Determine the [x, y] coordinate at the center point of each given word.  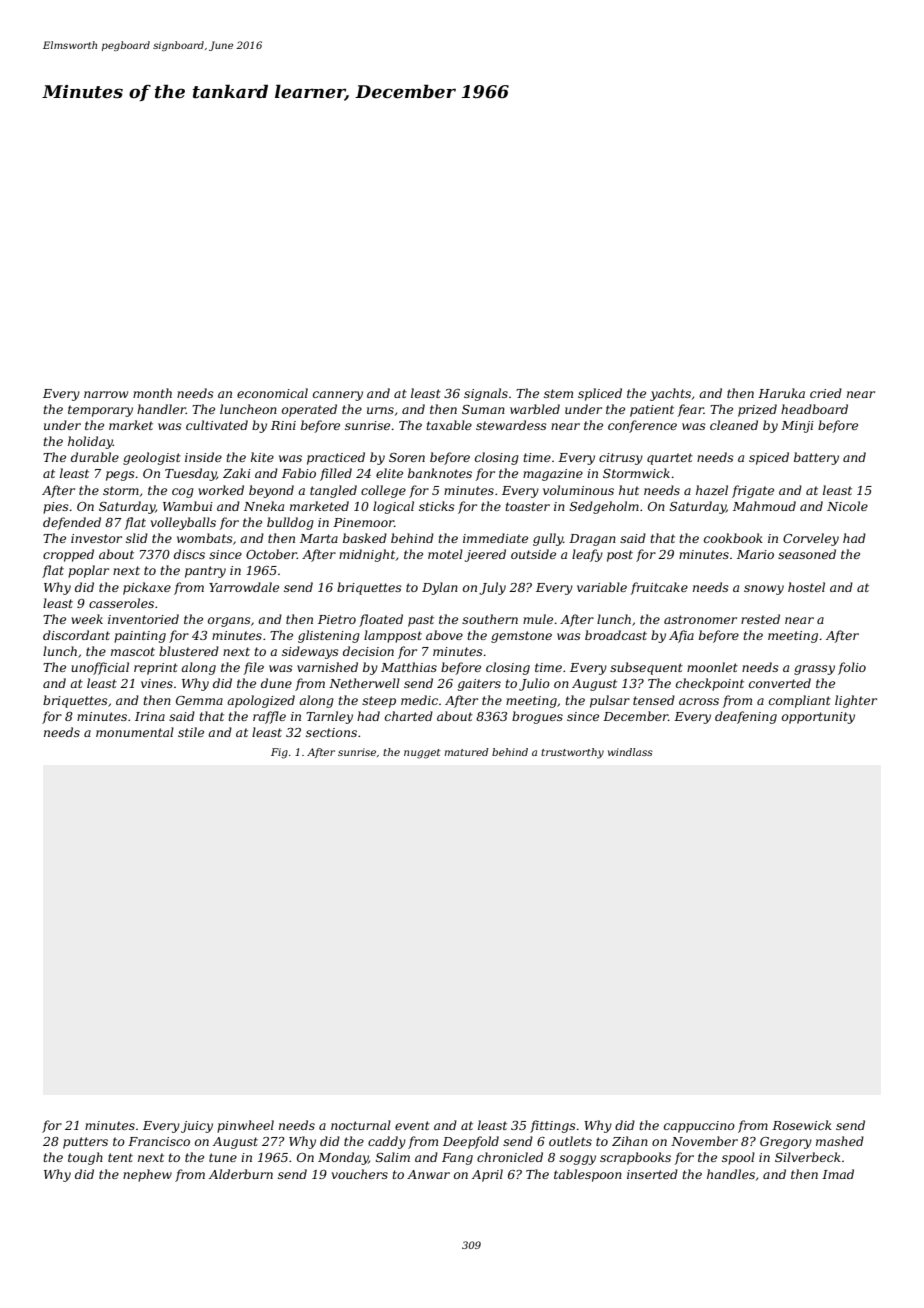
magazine [553, 475]
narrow [106, 394]
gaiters [479, 685]
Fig [279, 753]
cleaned [734, 425]
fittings [553, 1126]
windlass [630, 752]
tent [120, 1157]
